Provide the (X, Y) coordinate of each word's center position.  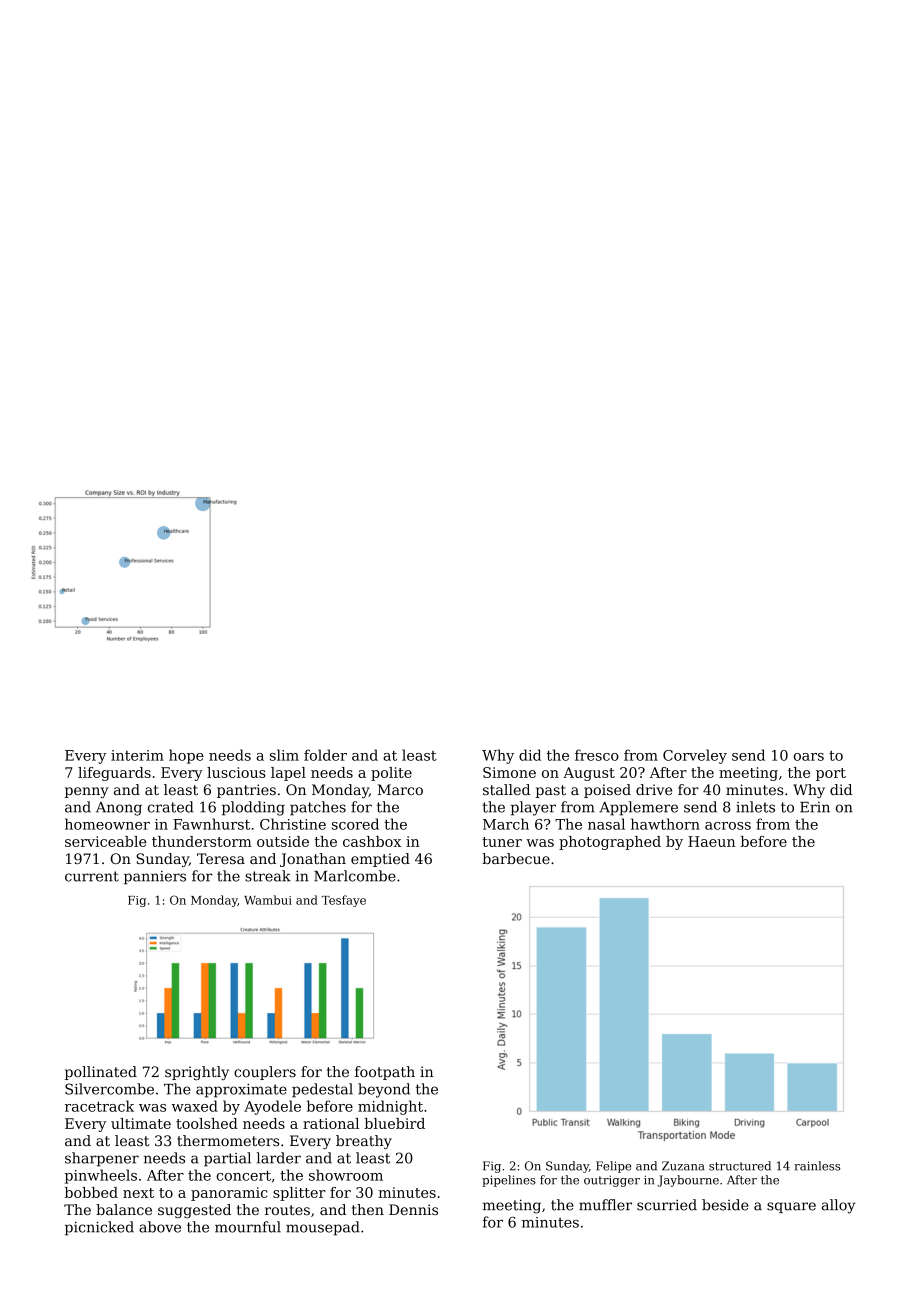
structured (740, 1166)
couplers (265, 1073)
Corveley (695, 756)
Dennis (413, 1209)
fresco (597, 755)
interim (137, 755)
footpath (385, 1073)
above (160, 1227)
